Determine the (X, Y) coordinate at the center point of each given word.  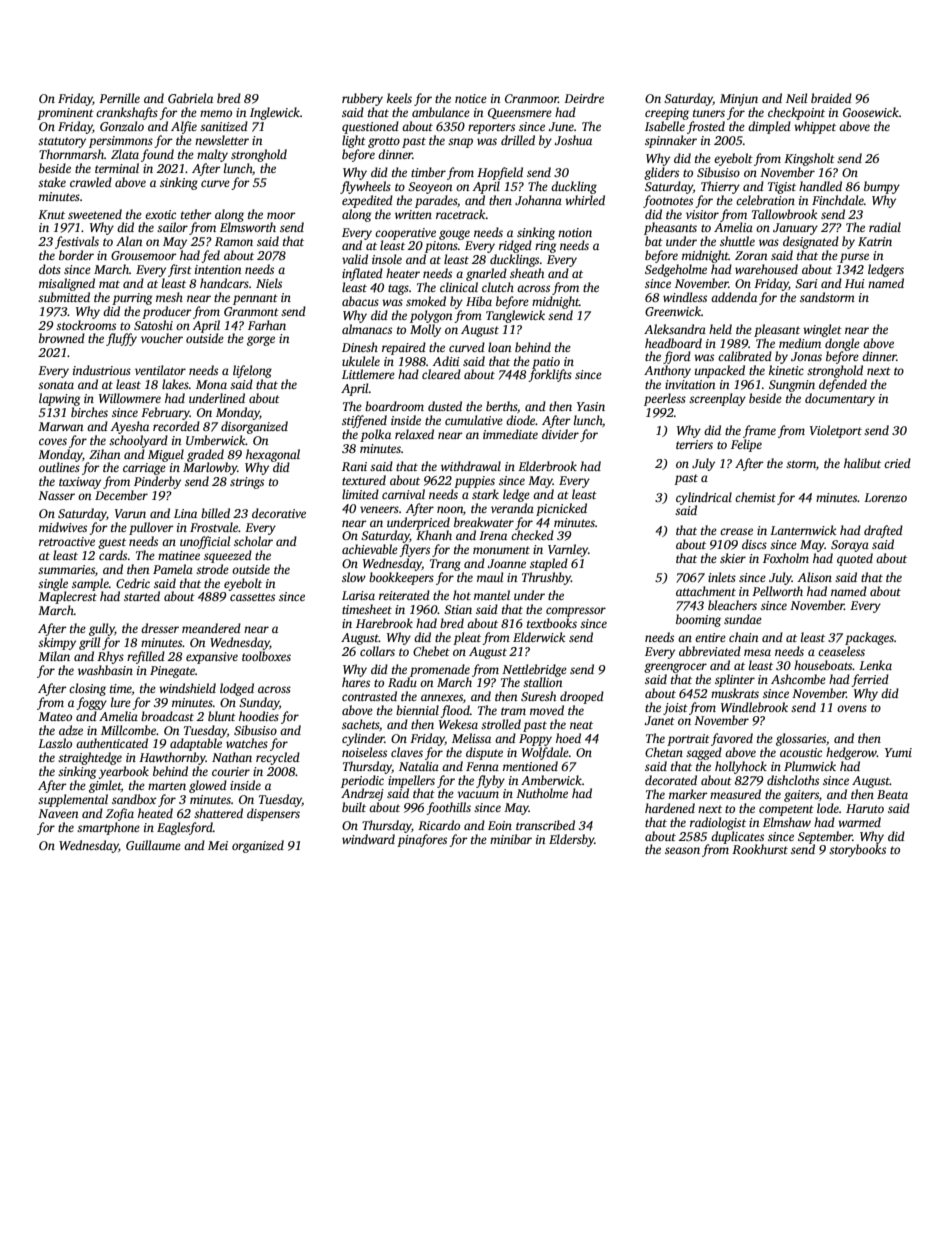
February (165, 413)
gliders (661, 173)
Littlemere (368, 374)
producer (167, 312)
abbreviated (710, 651)
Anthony (667, 371)
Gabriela (190, 98)
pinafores (422, 840)
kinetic (786, 370)
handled (820, 186)
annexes (442, 697)
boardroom (394, 406)
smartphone (108, 828)
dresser (160, 628)
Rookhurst (760, 849)
